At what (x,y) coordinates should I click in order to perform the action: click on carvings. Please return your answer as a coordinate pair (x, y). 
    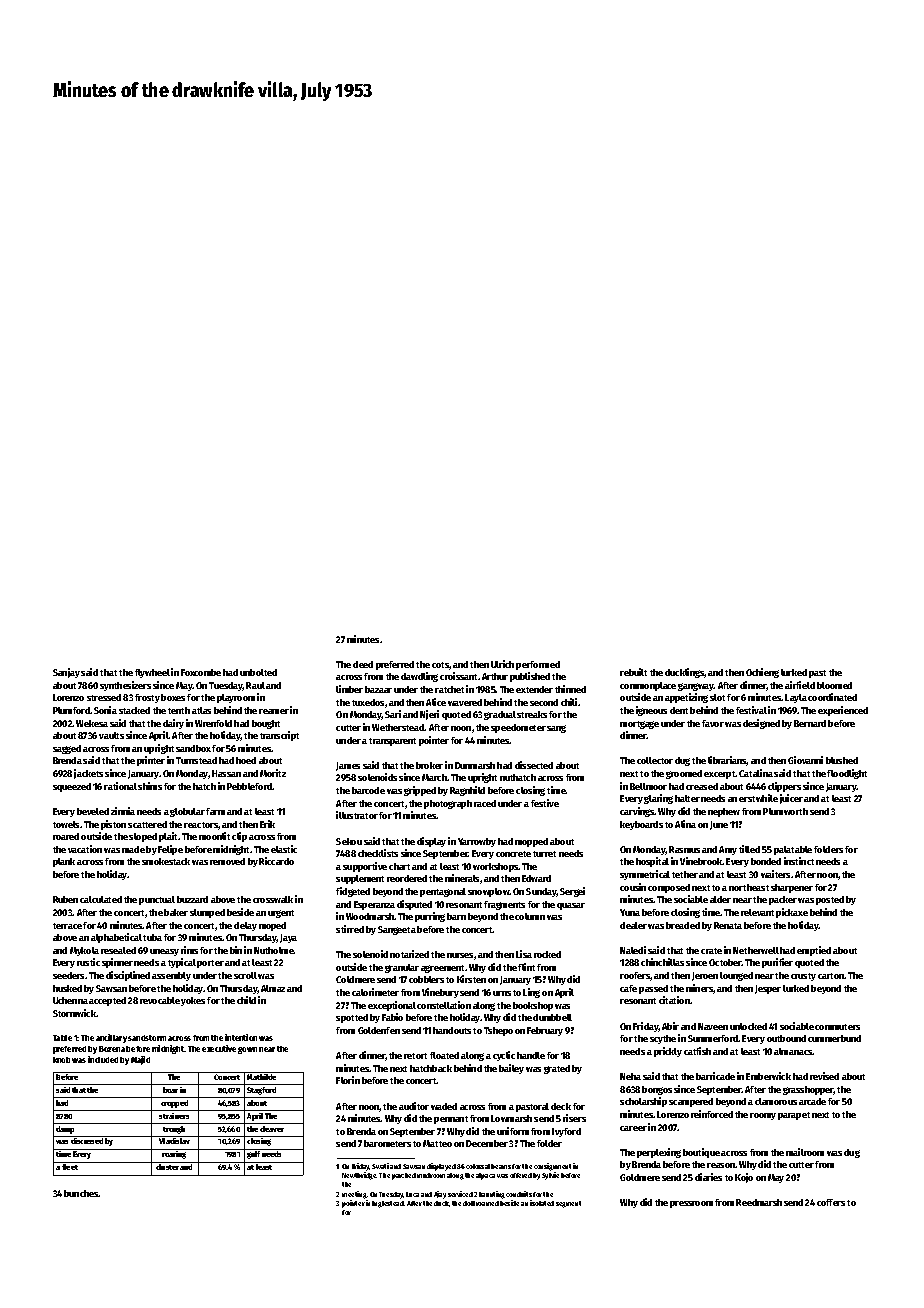
    Looking at the image, I should click on (637, 812).
